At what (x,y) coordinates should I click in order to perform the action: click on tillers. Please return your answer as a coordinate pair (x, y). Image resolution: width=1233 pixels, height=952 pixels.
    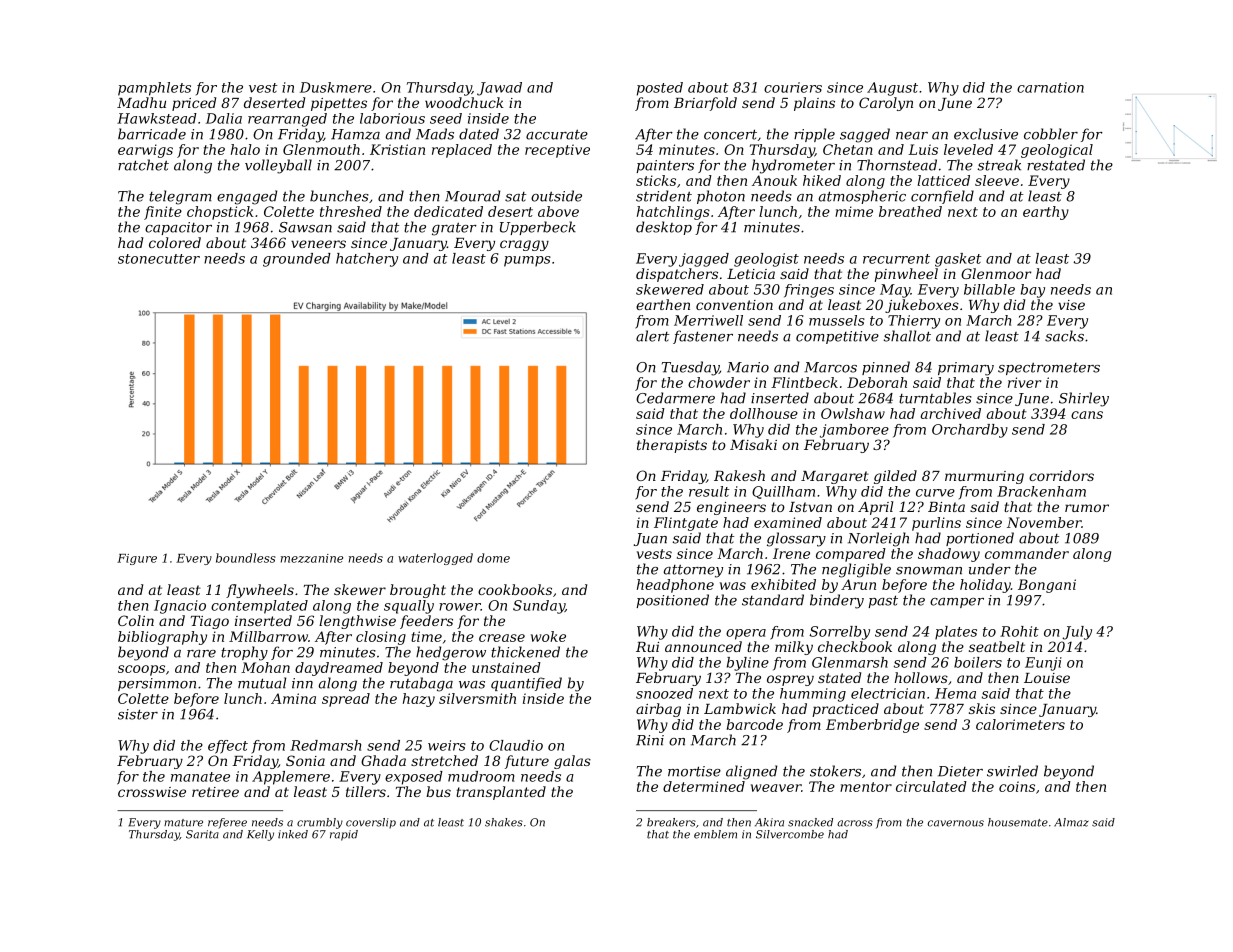
    Looking at the image, I should click on (366, 791).
